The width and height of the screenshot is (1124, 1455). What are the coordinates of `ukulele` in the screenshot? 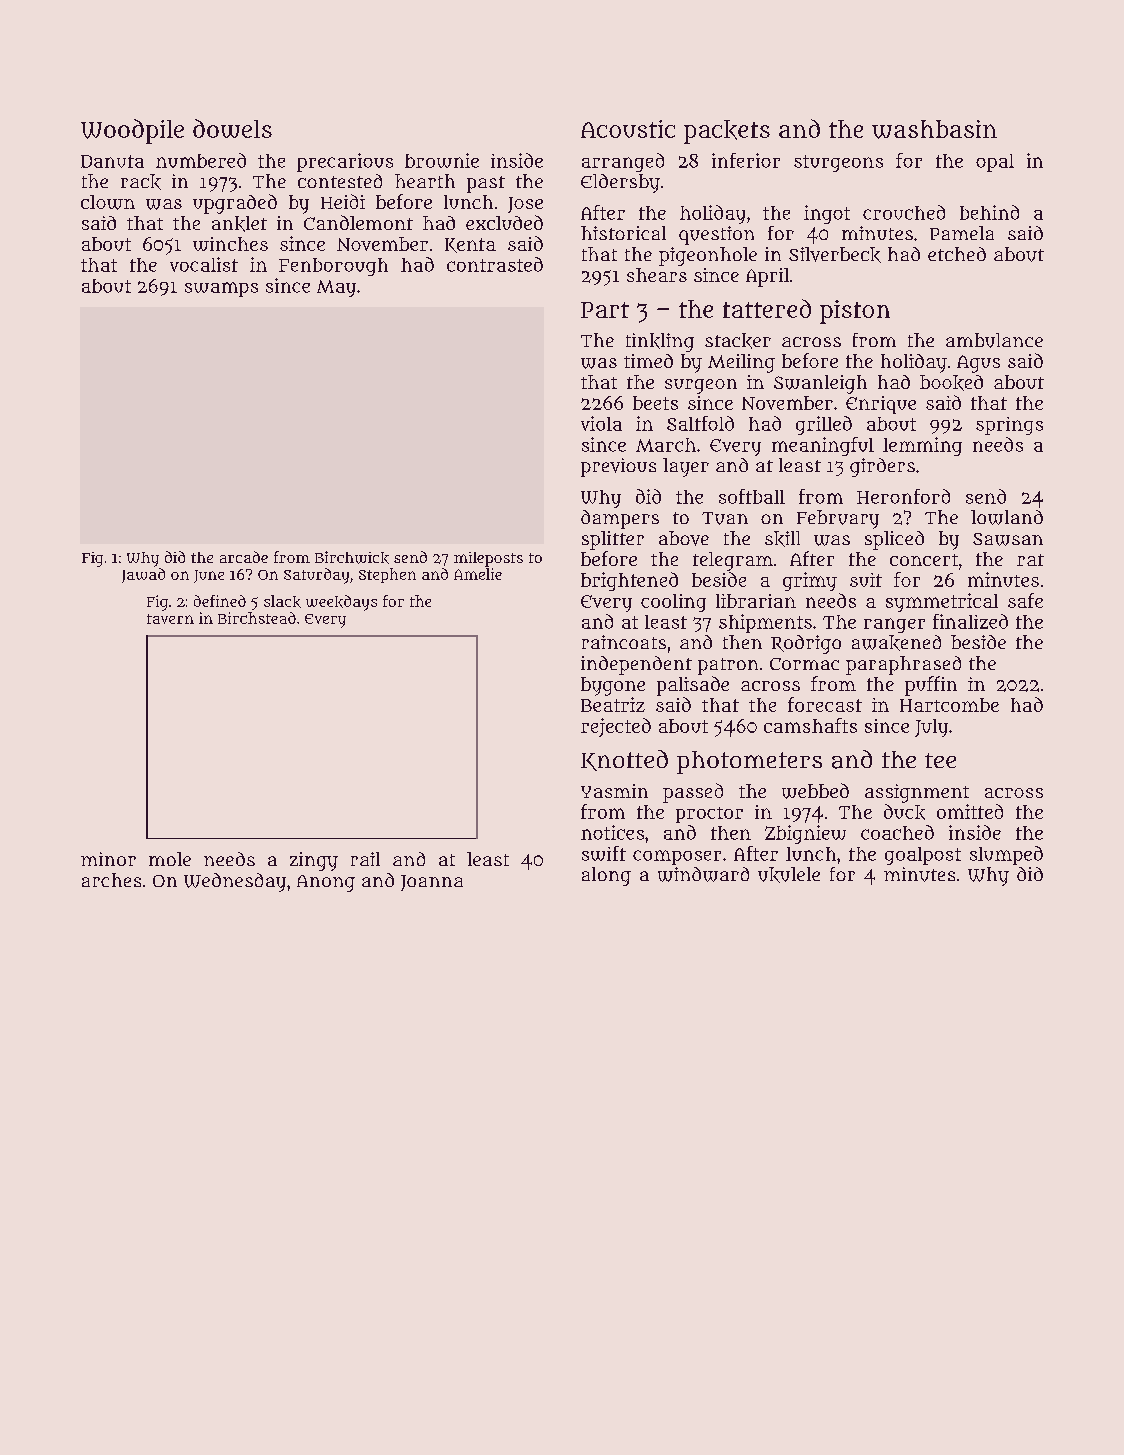 It's located at (789, 875).
